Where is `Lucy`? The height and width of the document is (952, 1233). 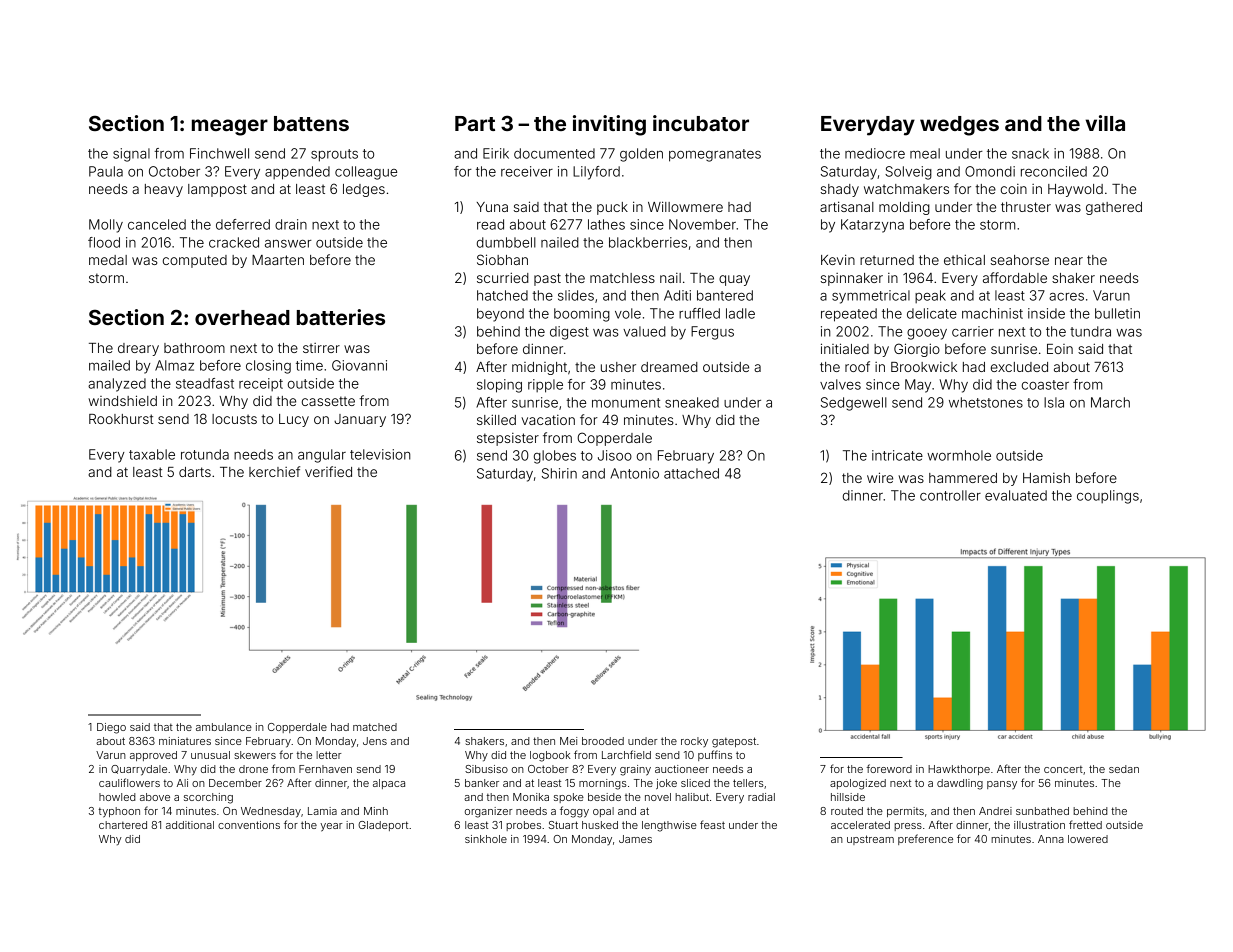
Lucy is located at coordinates (294, 420).
